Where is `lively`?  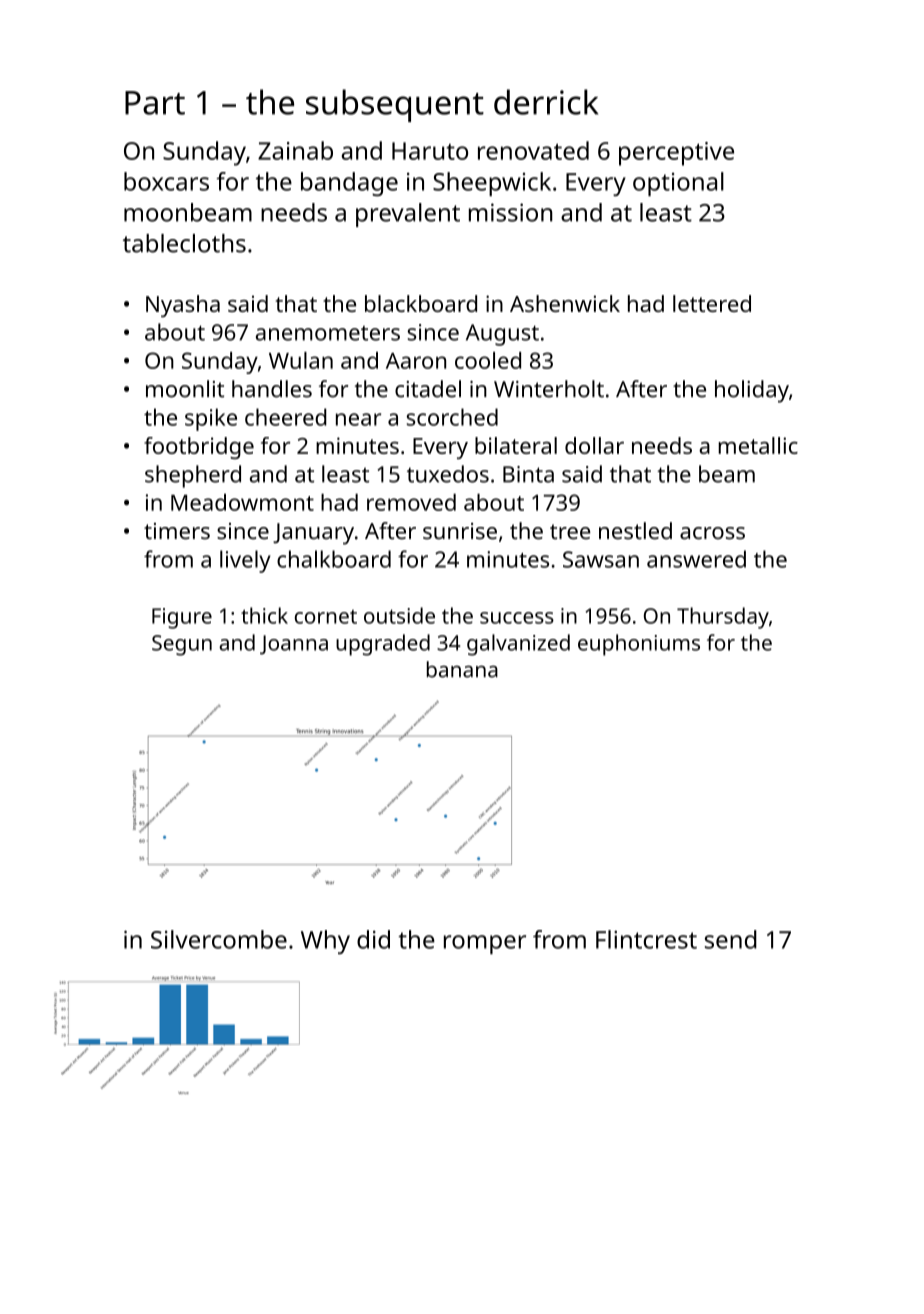 lively is located at coordinates (245, 561).
